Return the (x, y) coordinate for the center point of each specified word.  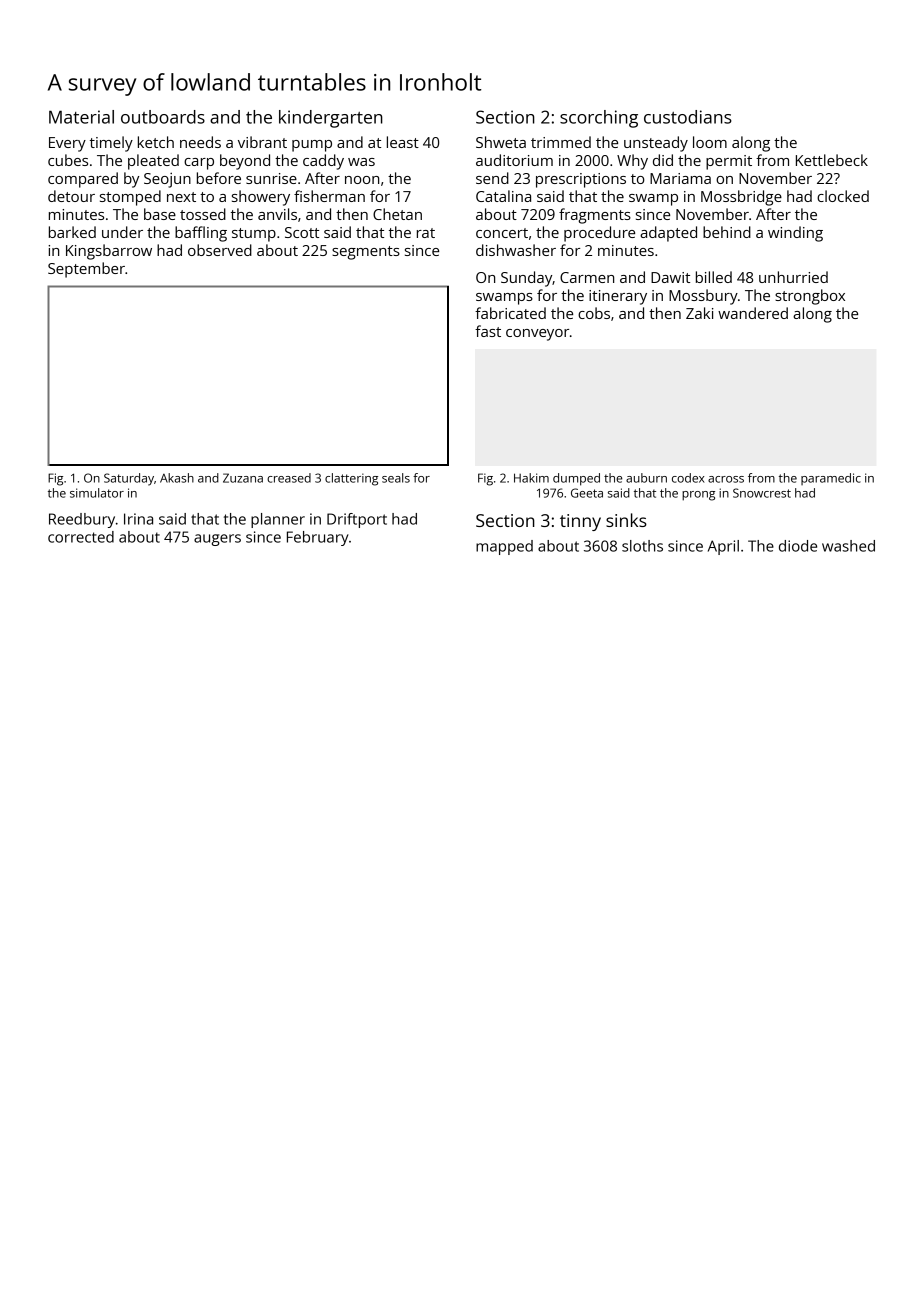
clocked (843, 196)
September (86, 270)
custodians (688, 117)
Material (81, 117)
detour (71, 196)
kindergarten (331, 119)
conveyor (537, 335)
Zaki (700, 313)
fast (488, 331)
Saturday (129, 479)
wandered (753, 313)
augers (217, 540)
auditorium (514, 160)
